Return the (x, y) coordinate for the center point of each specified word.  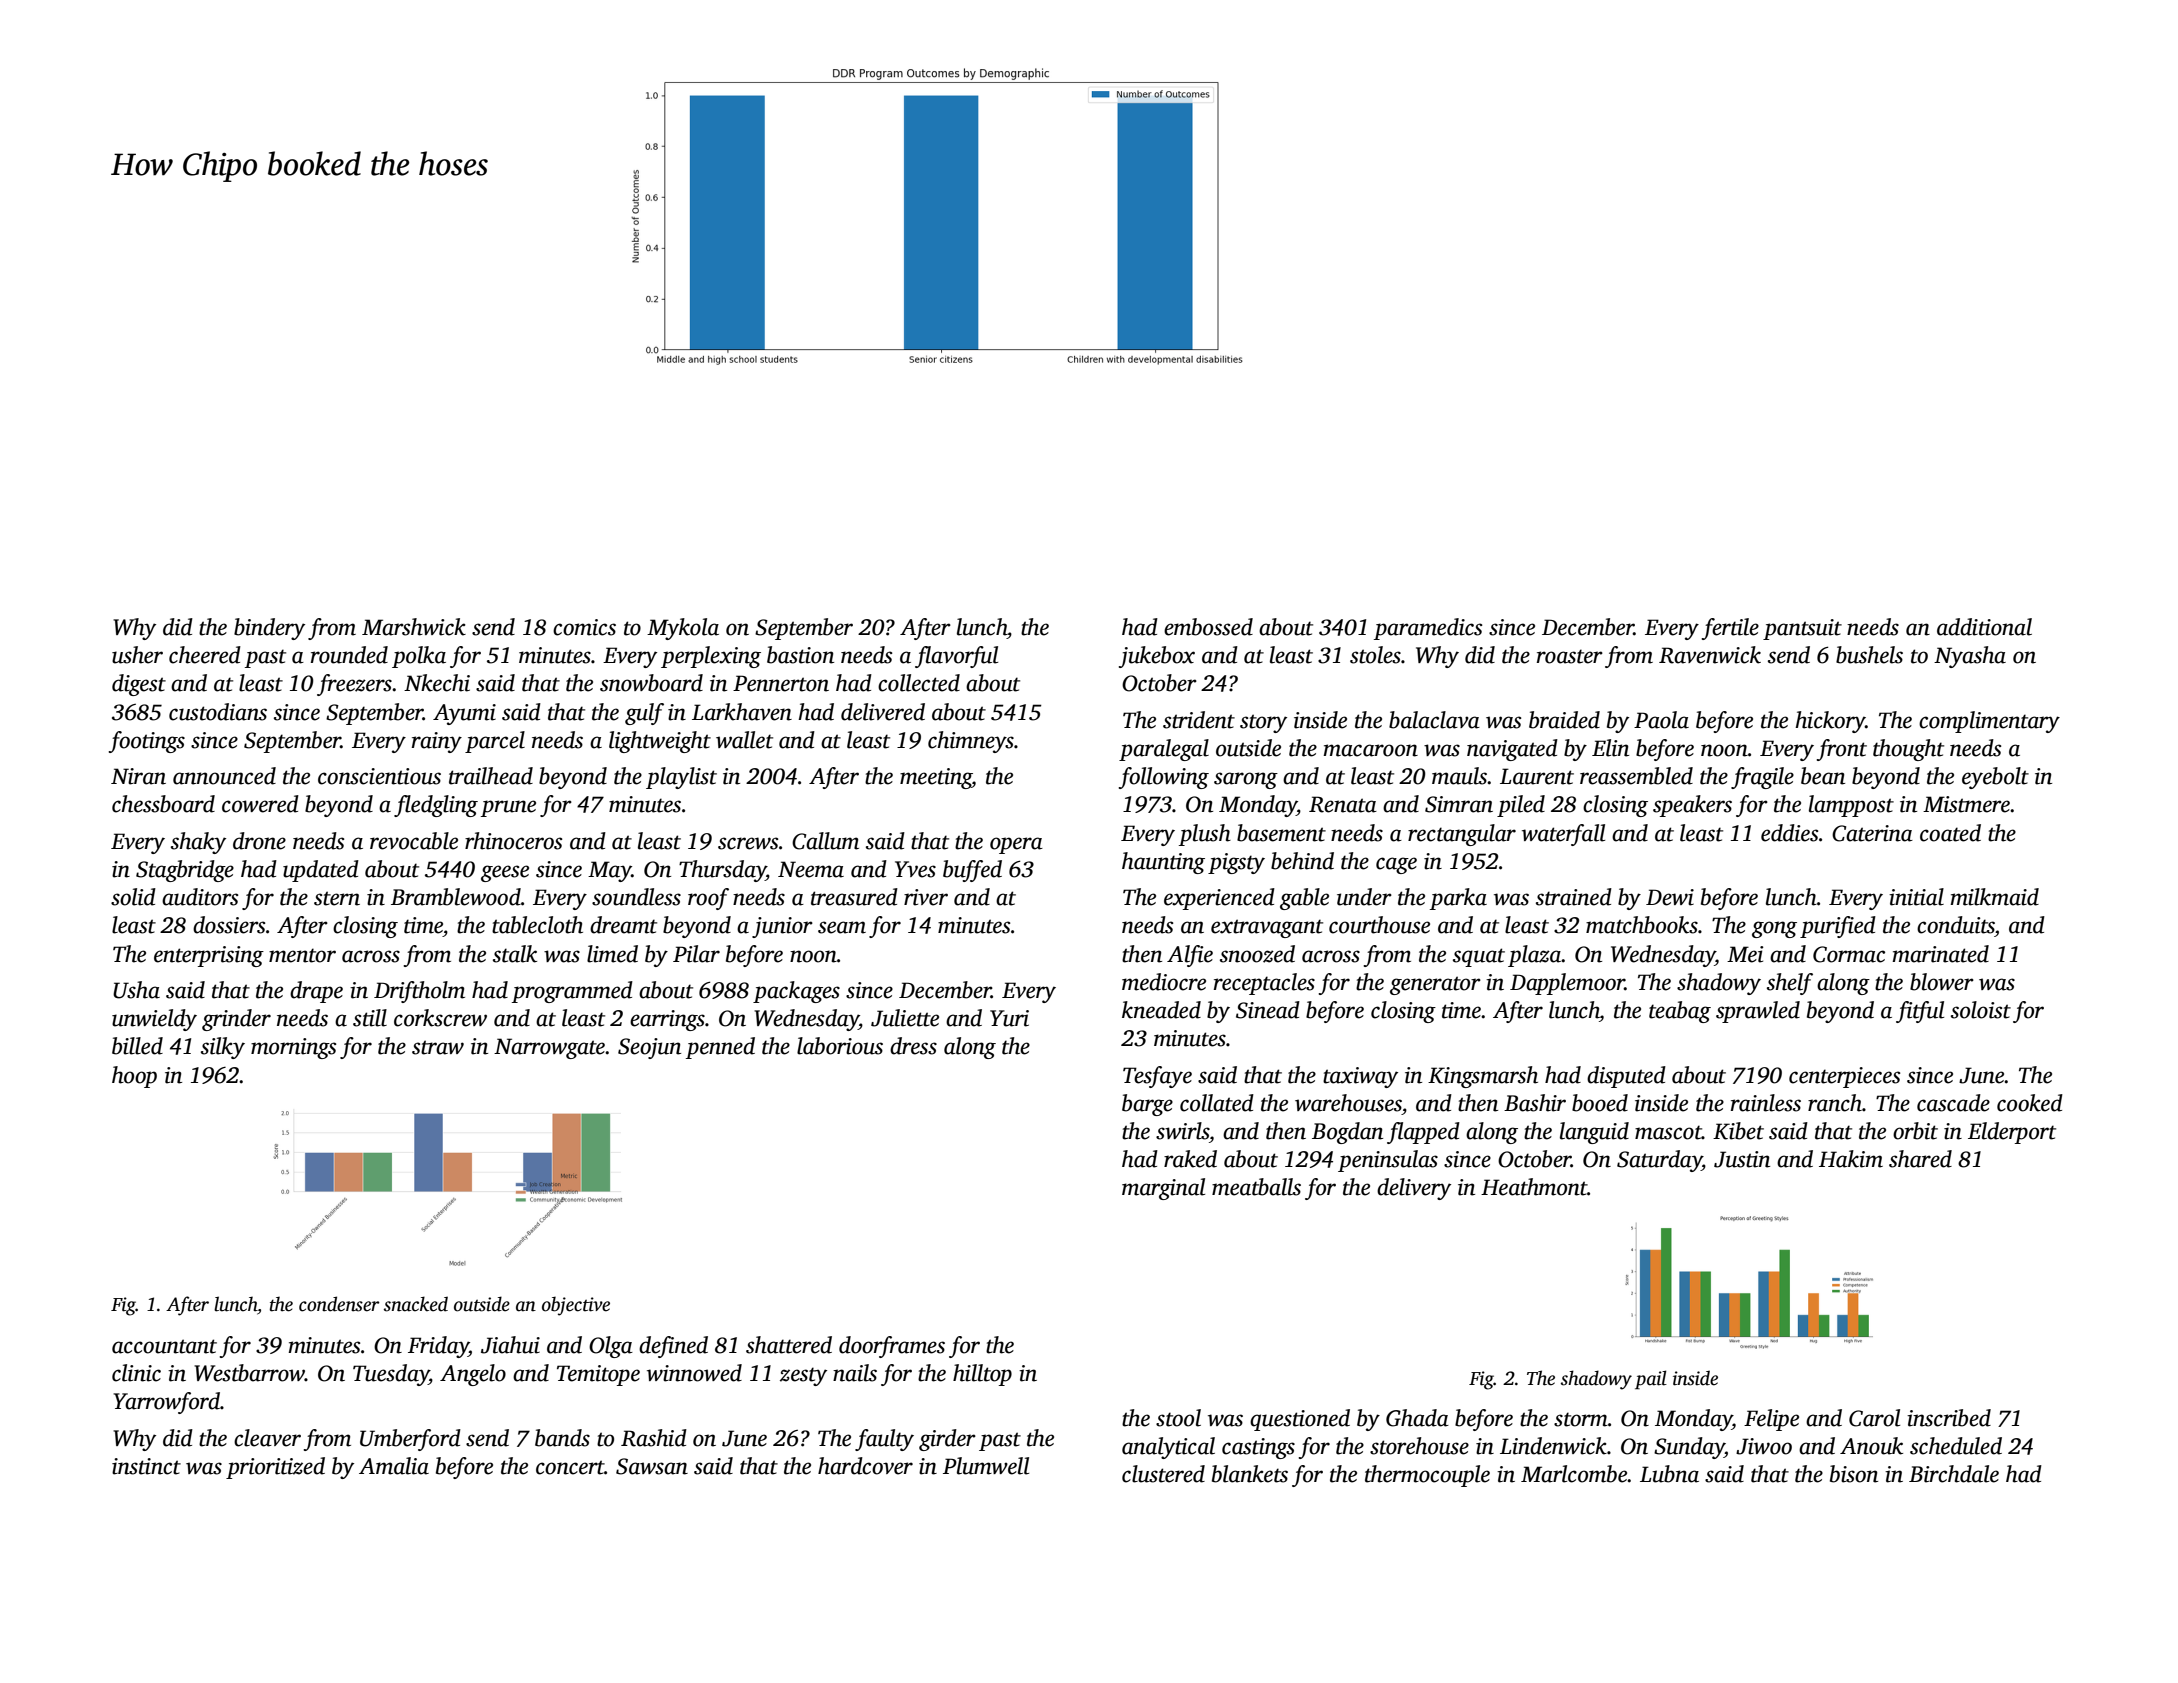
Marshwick (414, 627)
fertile (1730, 629)
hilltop (982, 1375)
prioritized (275, 1468)
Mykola (683, 629)
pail (1651, 1380)
